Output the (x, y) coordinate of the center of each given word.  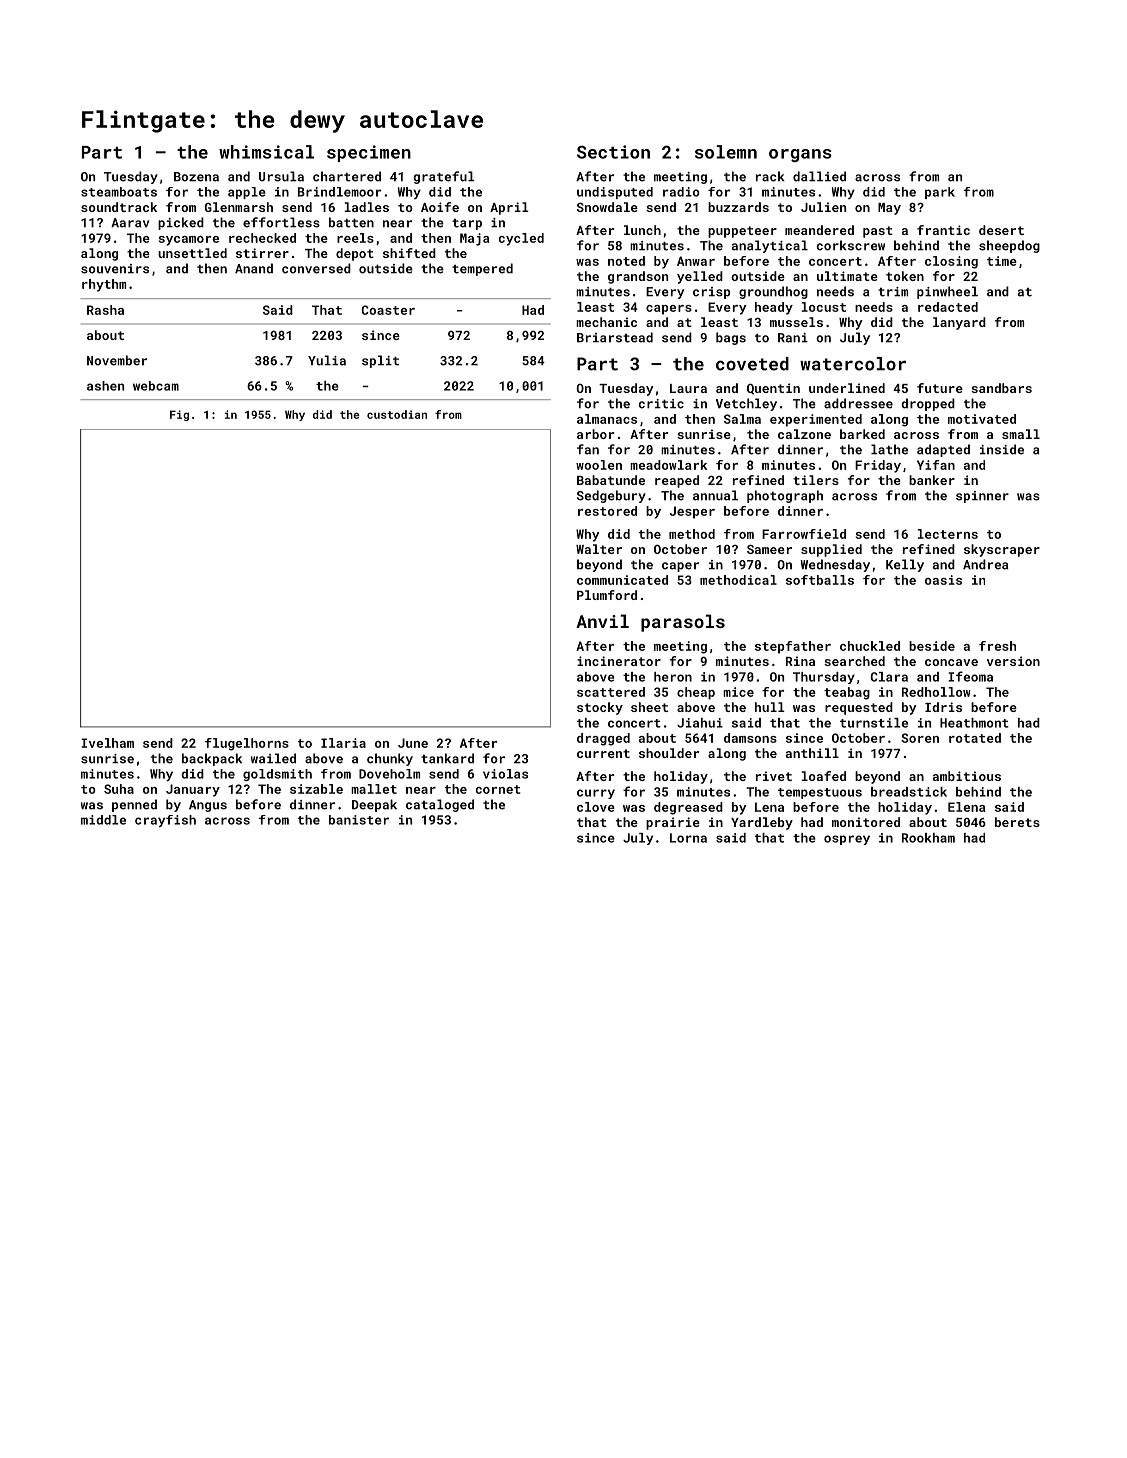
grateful (444, 177)
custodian (397, 414)
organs (800, 155)
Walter (599, 549)
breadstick (909, 792)
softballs (820, 580)
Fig (179, 415)
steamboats (119, 192)
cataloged (440, 805)
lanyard (959, 323)
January (193, 790)
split (380, 361)
